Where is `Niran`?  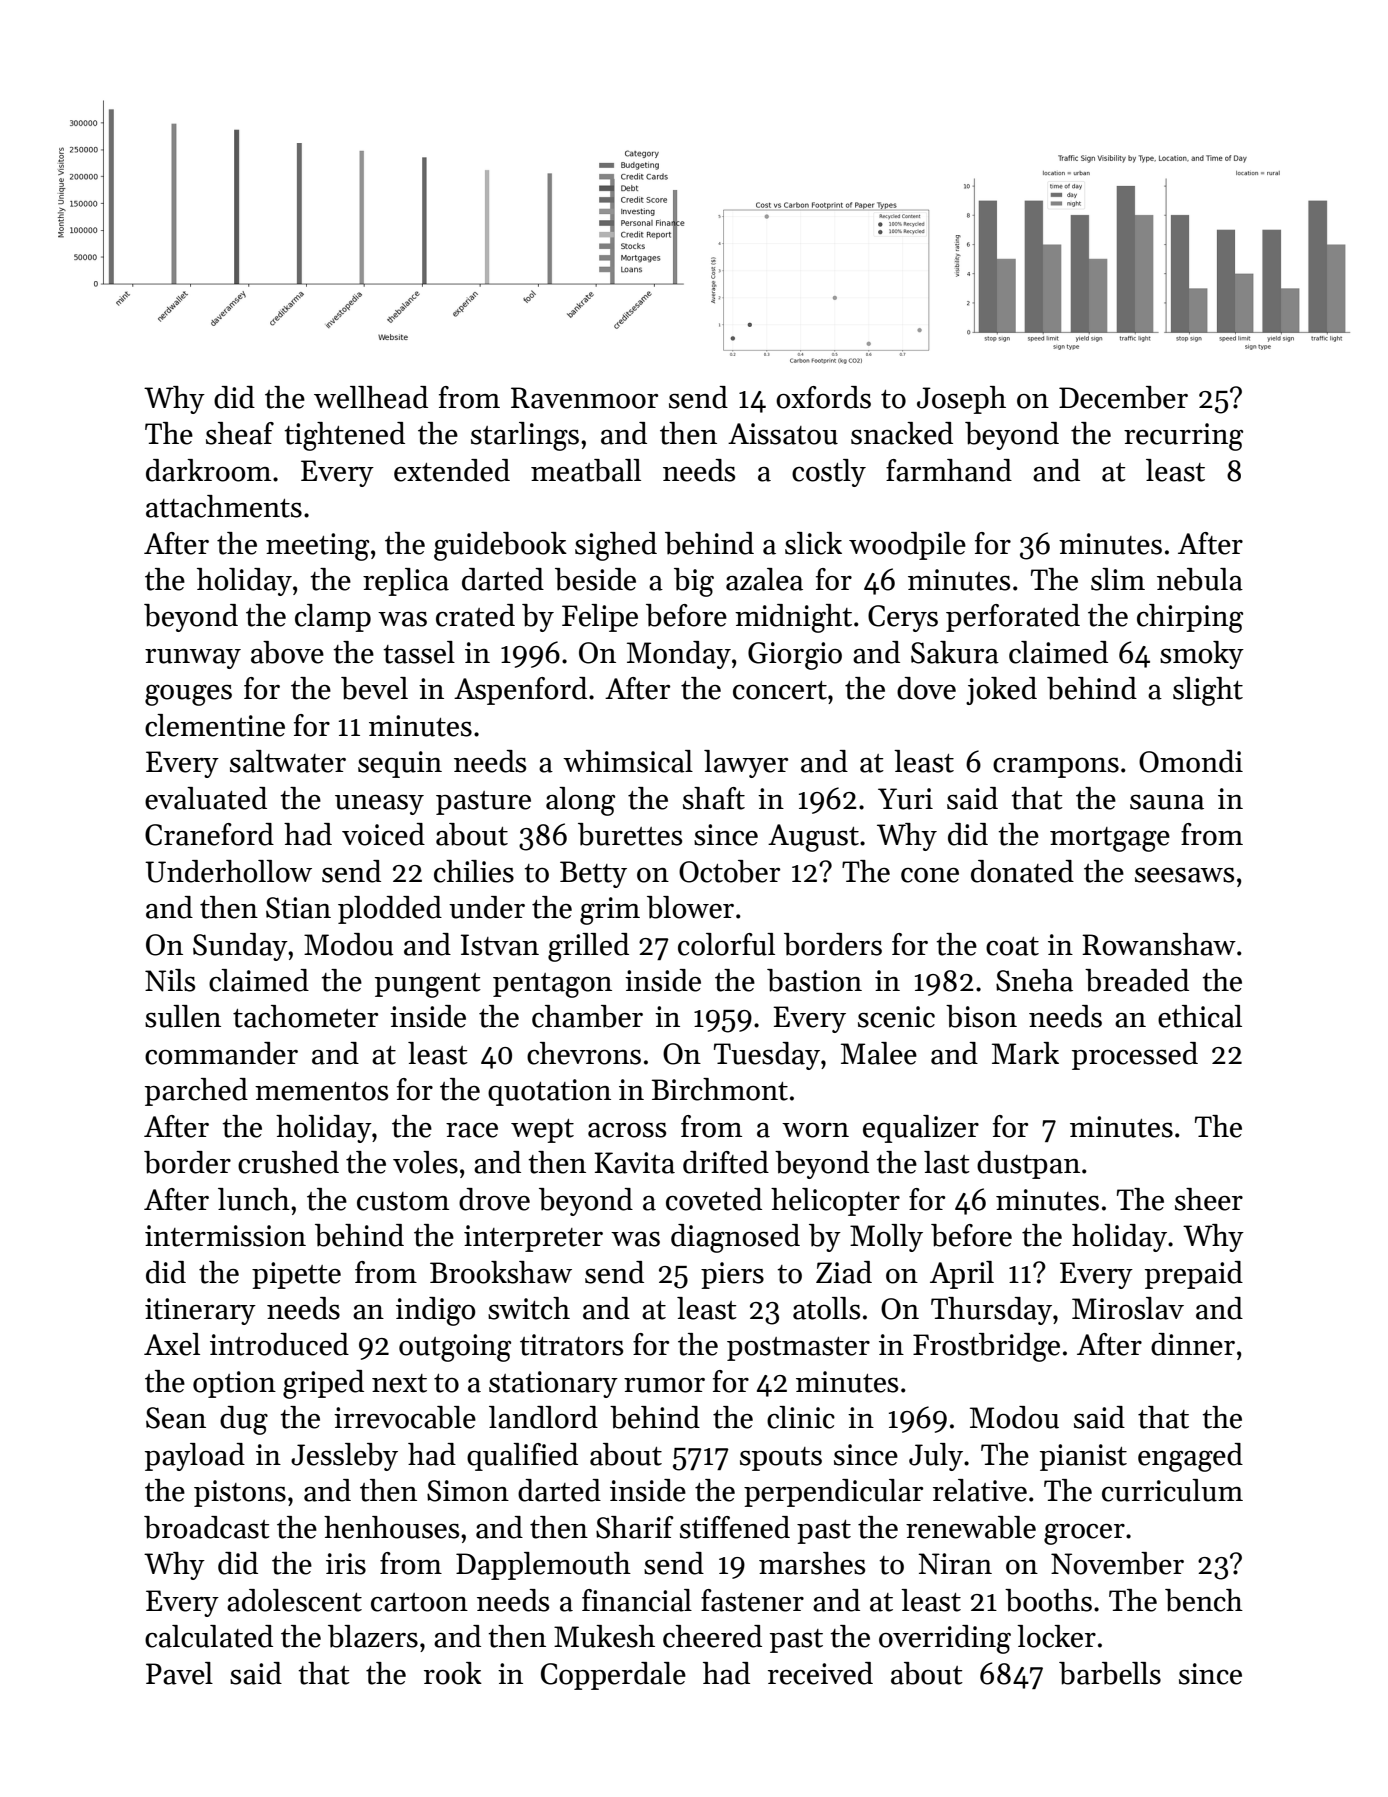 Niran is located at coordinates (955, 1564).
